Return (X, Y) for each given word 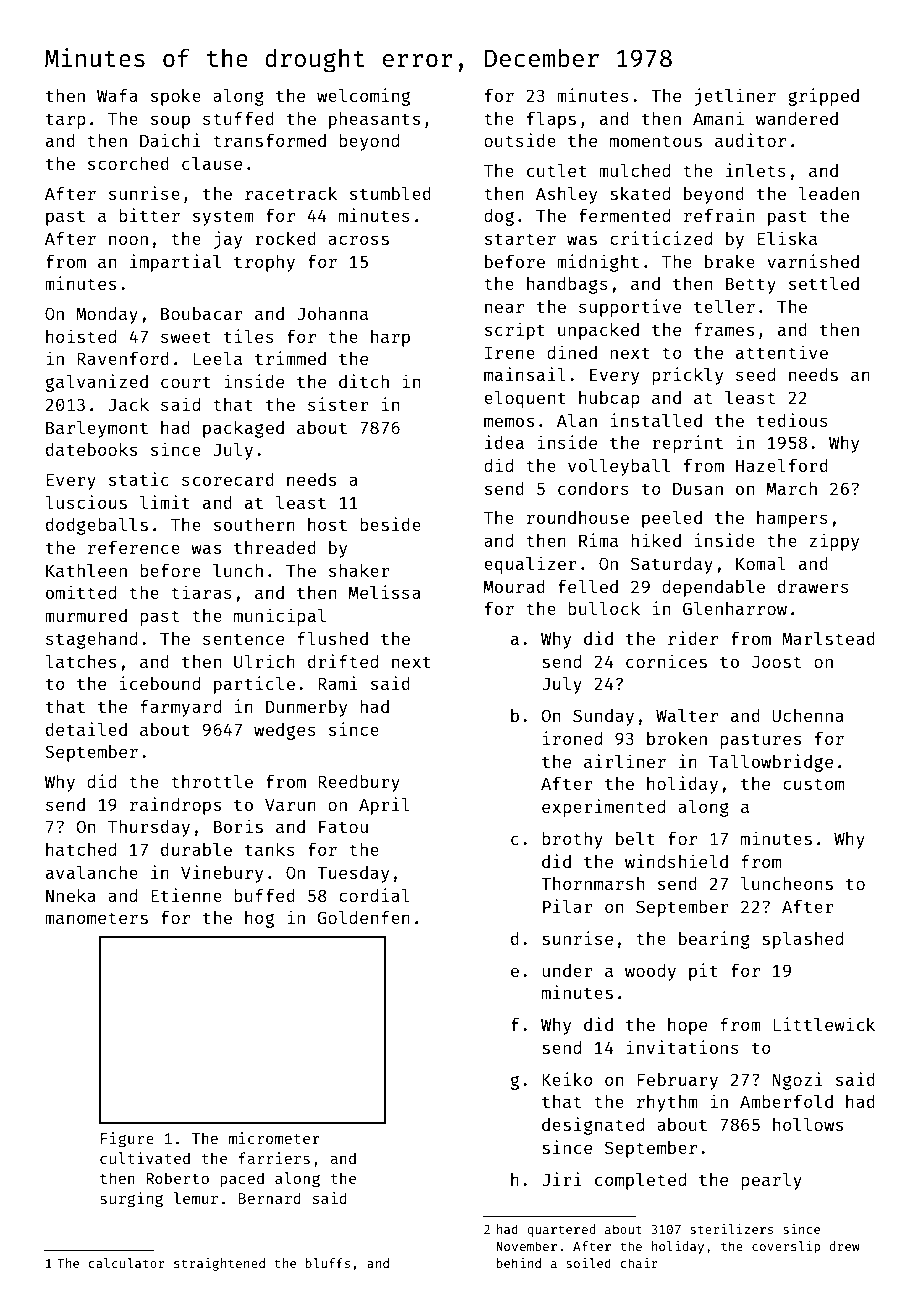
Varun (290, 804)
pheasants (374, 120)
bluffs (328, 1263)
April (384, 806)
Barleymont (97, 429)
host (327, 524)
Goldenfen (363, 917)
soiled (588, 1263)
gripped (823, 97)
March (792, 488)
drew (844, 1246)
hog (259, 919)
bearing (714, 940)
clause (212, 163)
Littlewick (824, 1024)
